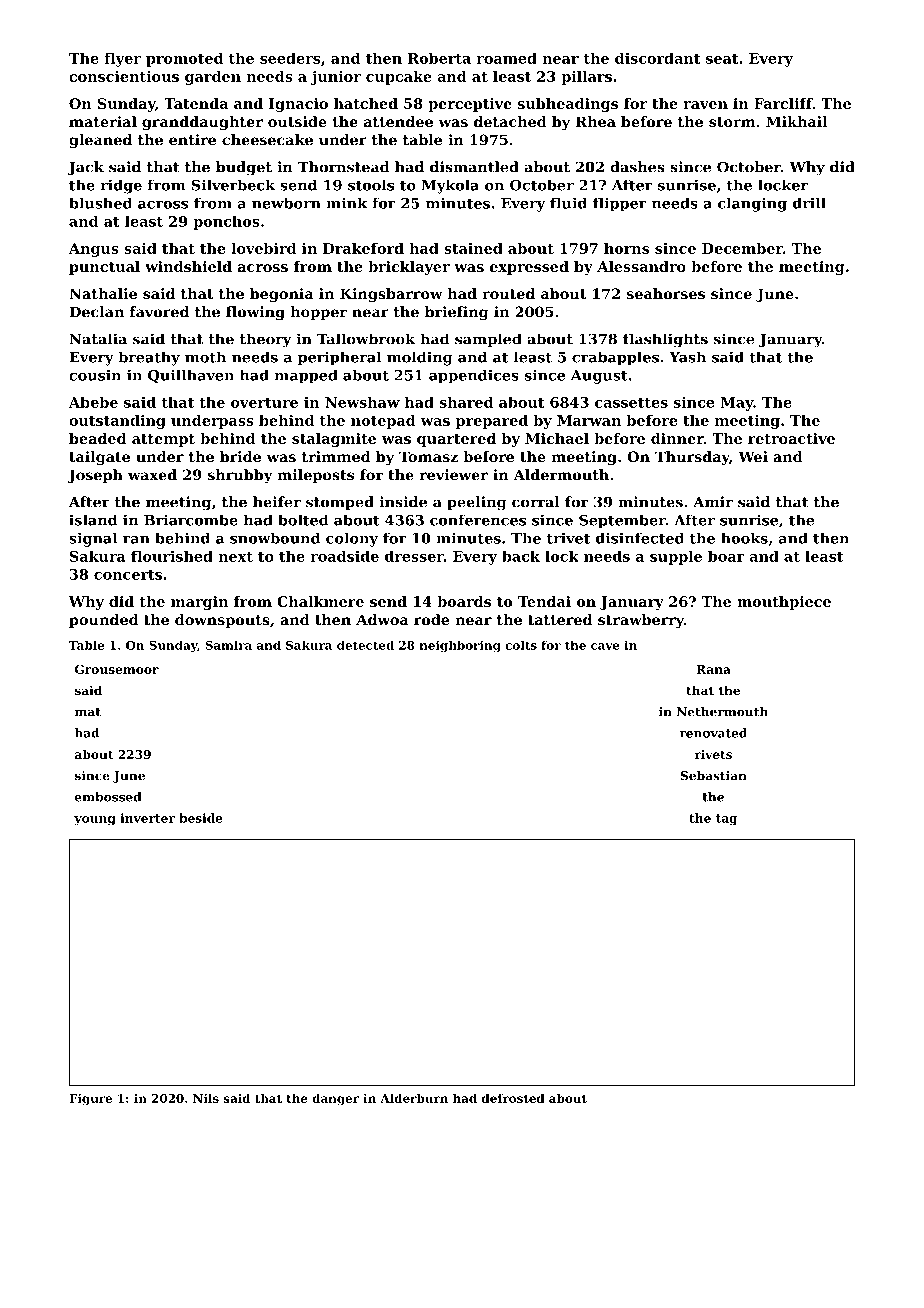 This screenshot has height=1308, width=924. Describe the element at coordinates (796, 121) in the screenshot. I see `Mikhail` at that location.
